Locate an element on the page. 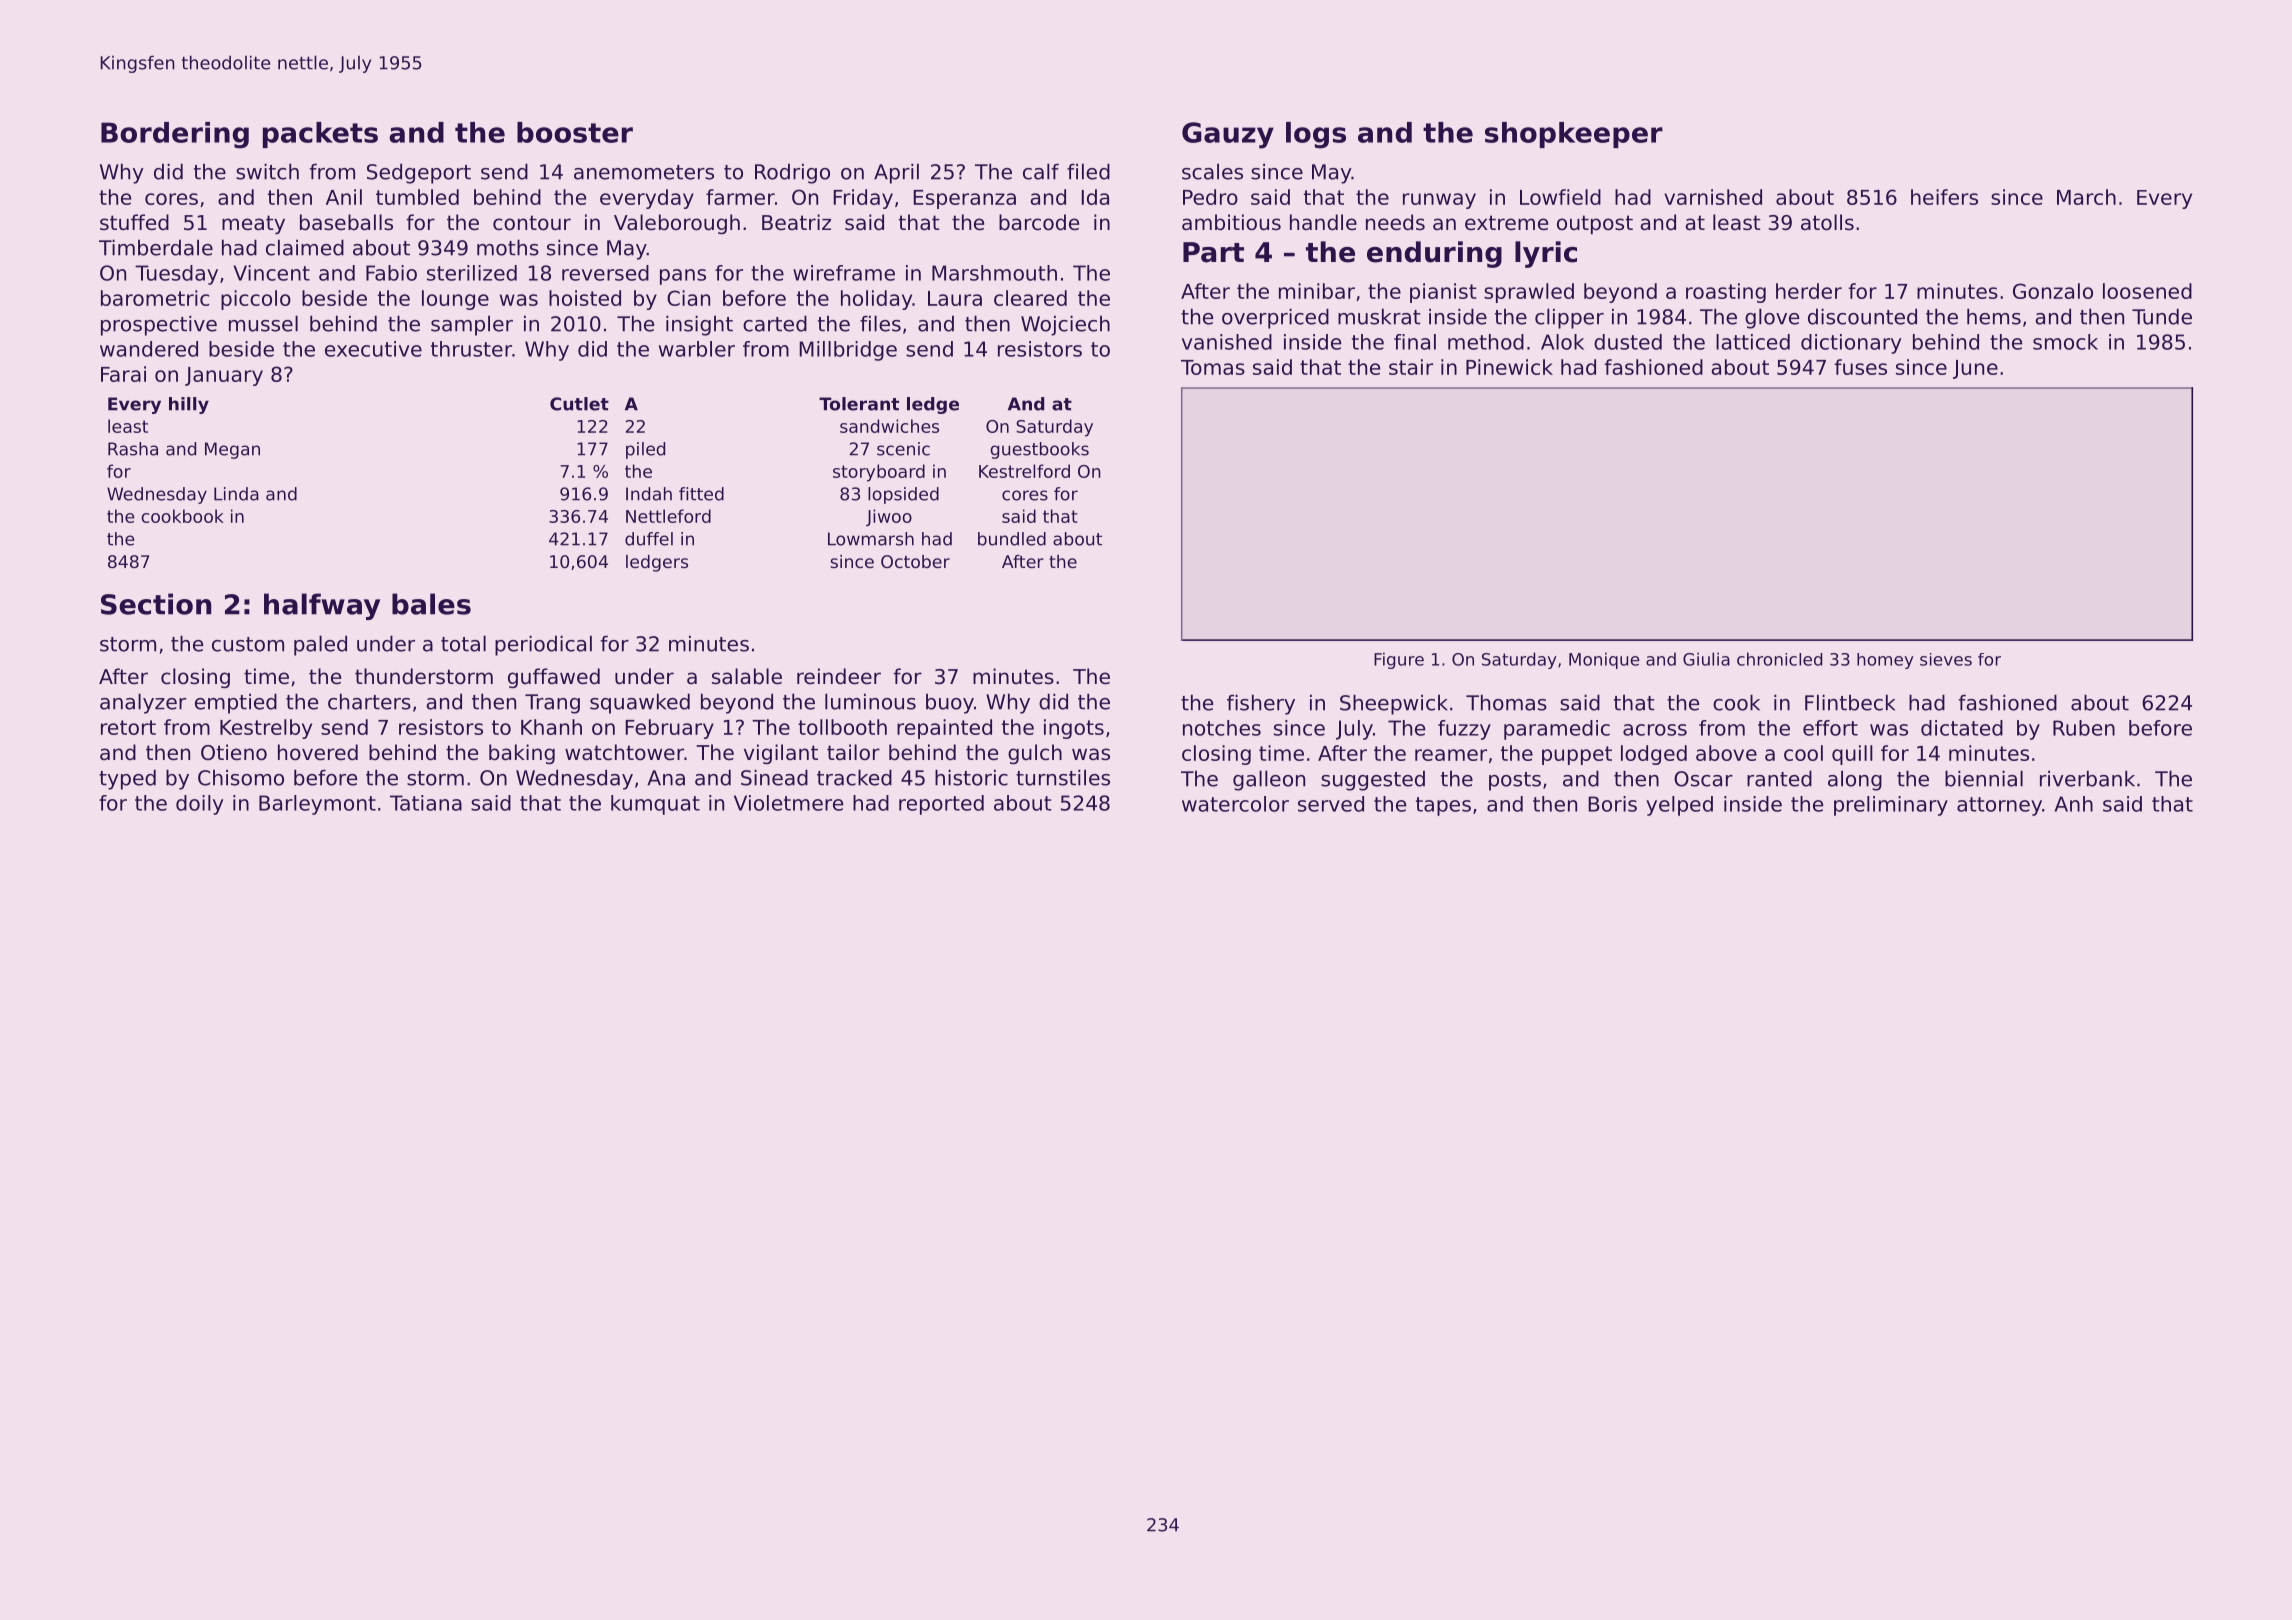 The height and width of the document is (1620, 2292). varnished is located at coordinates (1713, 197).
